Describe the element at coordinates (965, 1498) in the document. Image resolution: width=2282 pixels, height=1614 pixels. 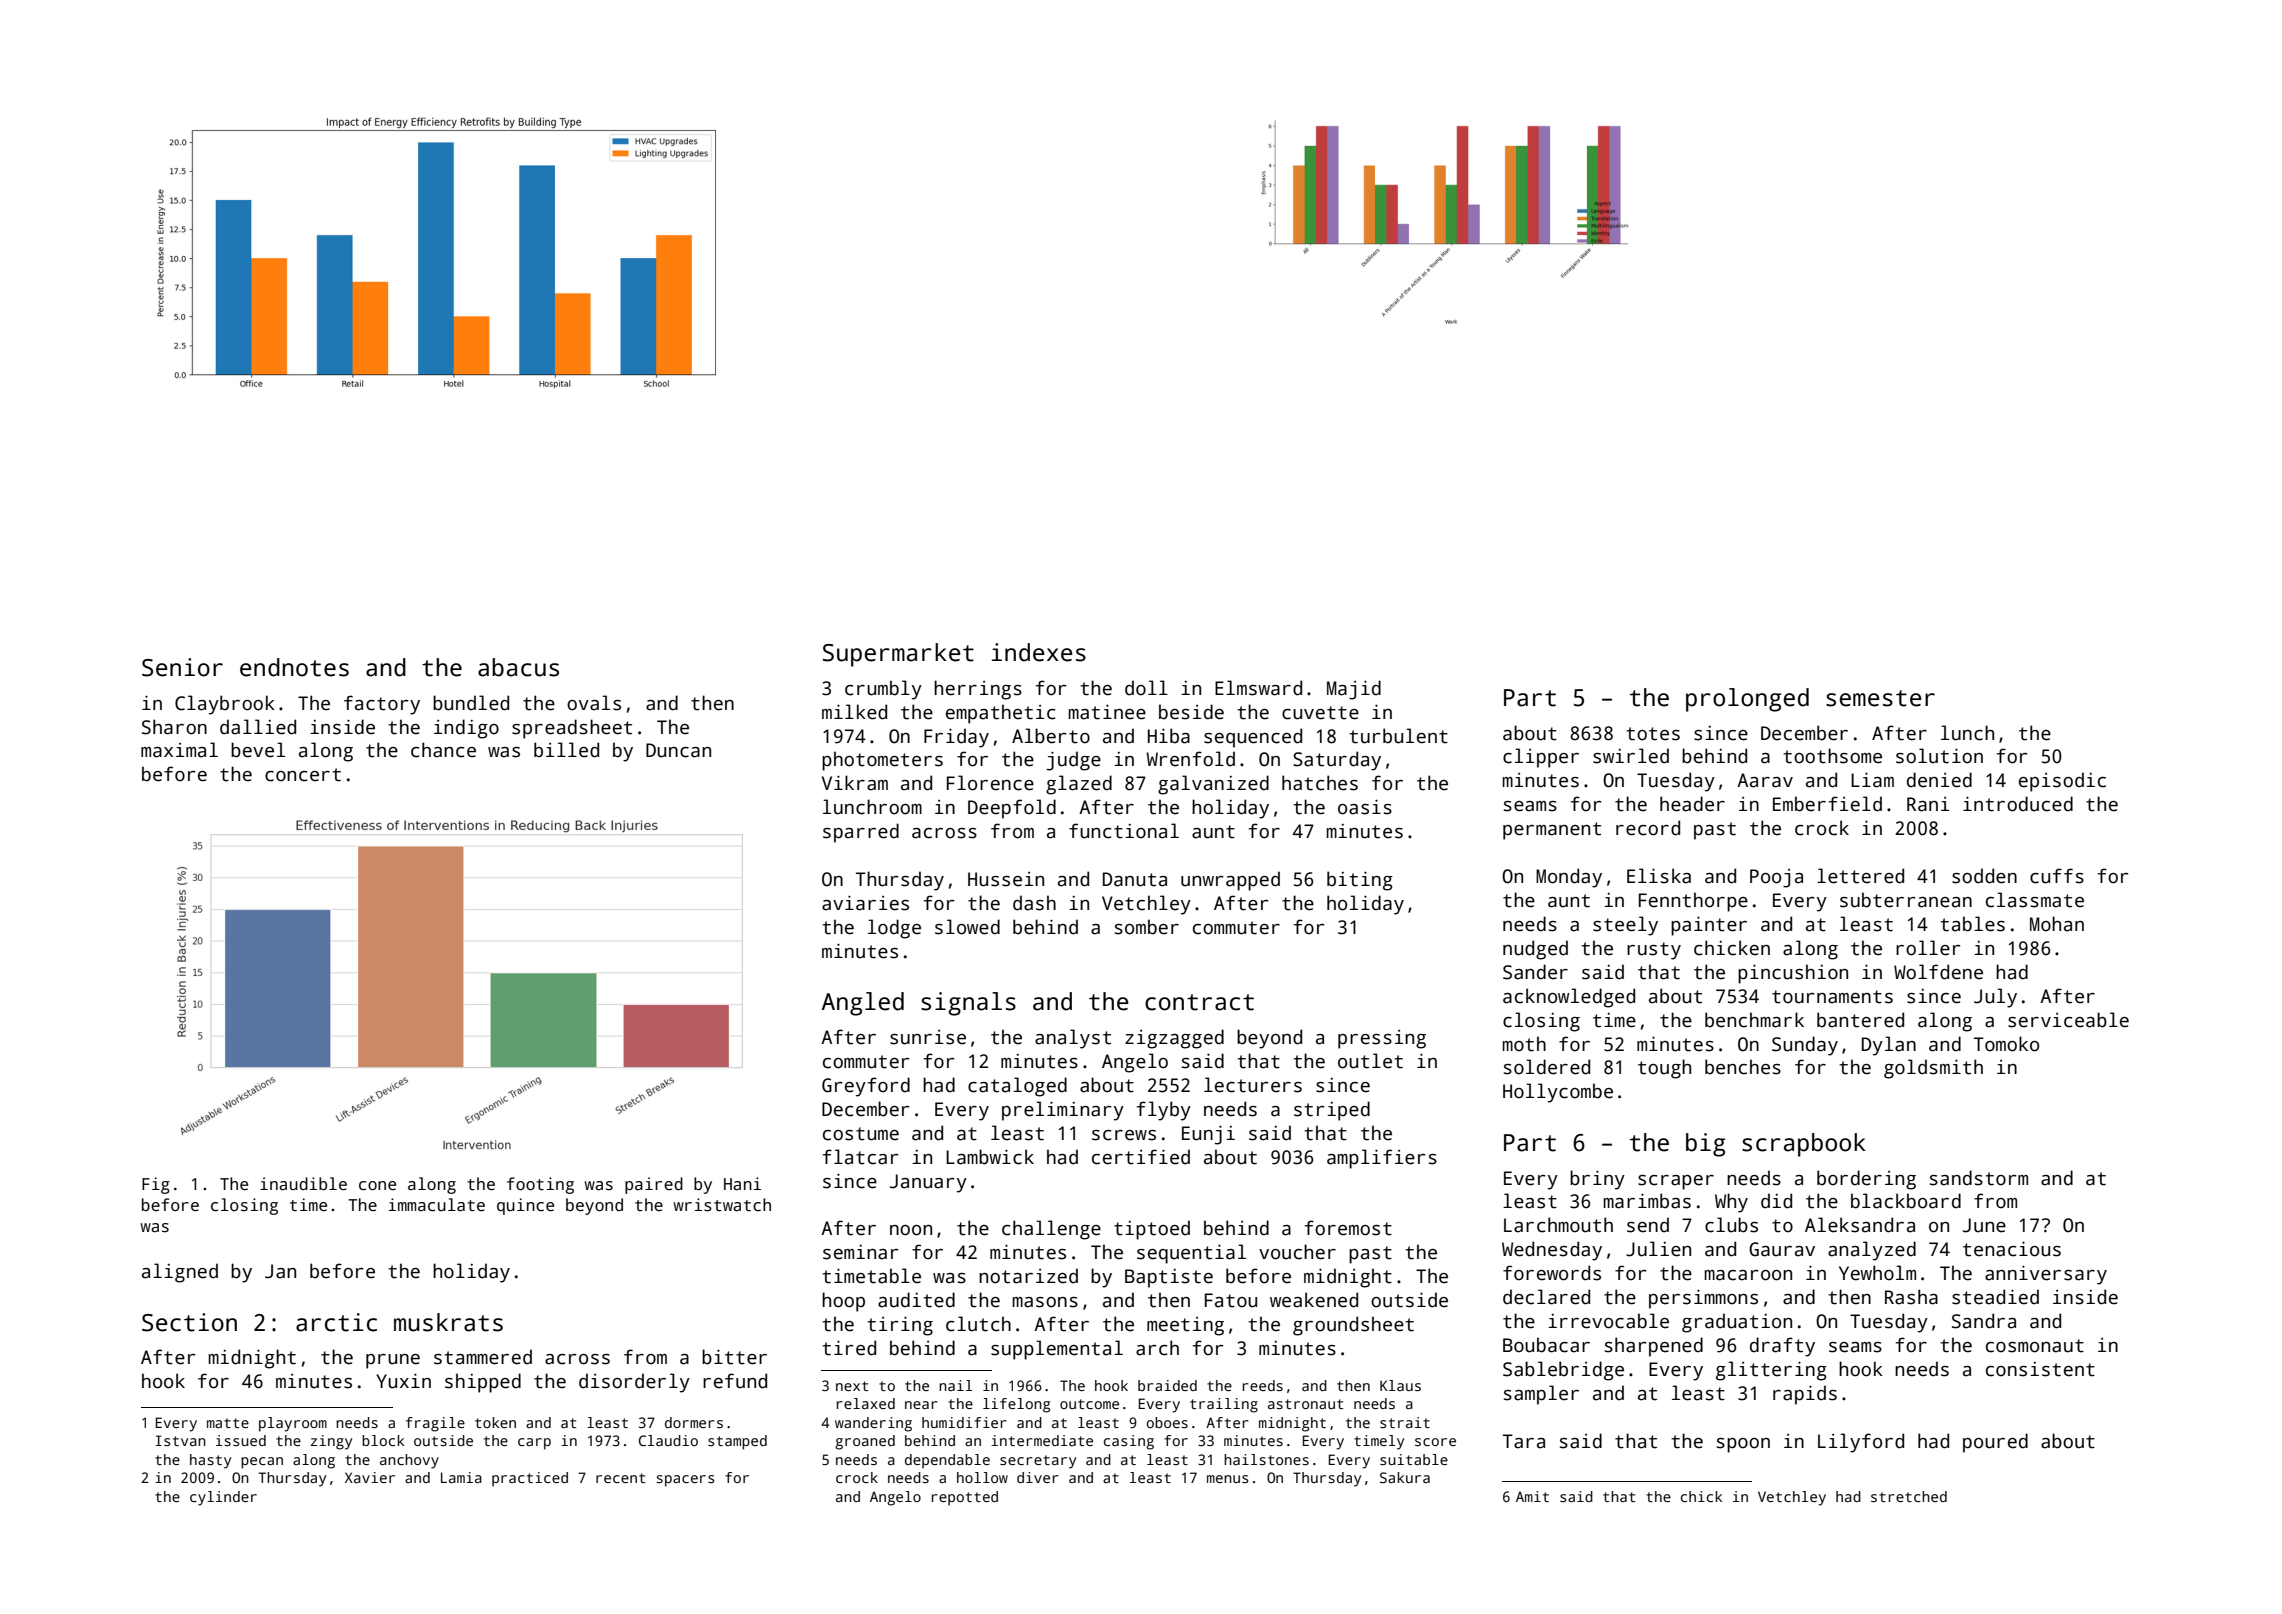
I see `repotted` at that location.
